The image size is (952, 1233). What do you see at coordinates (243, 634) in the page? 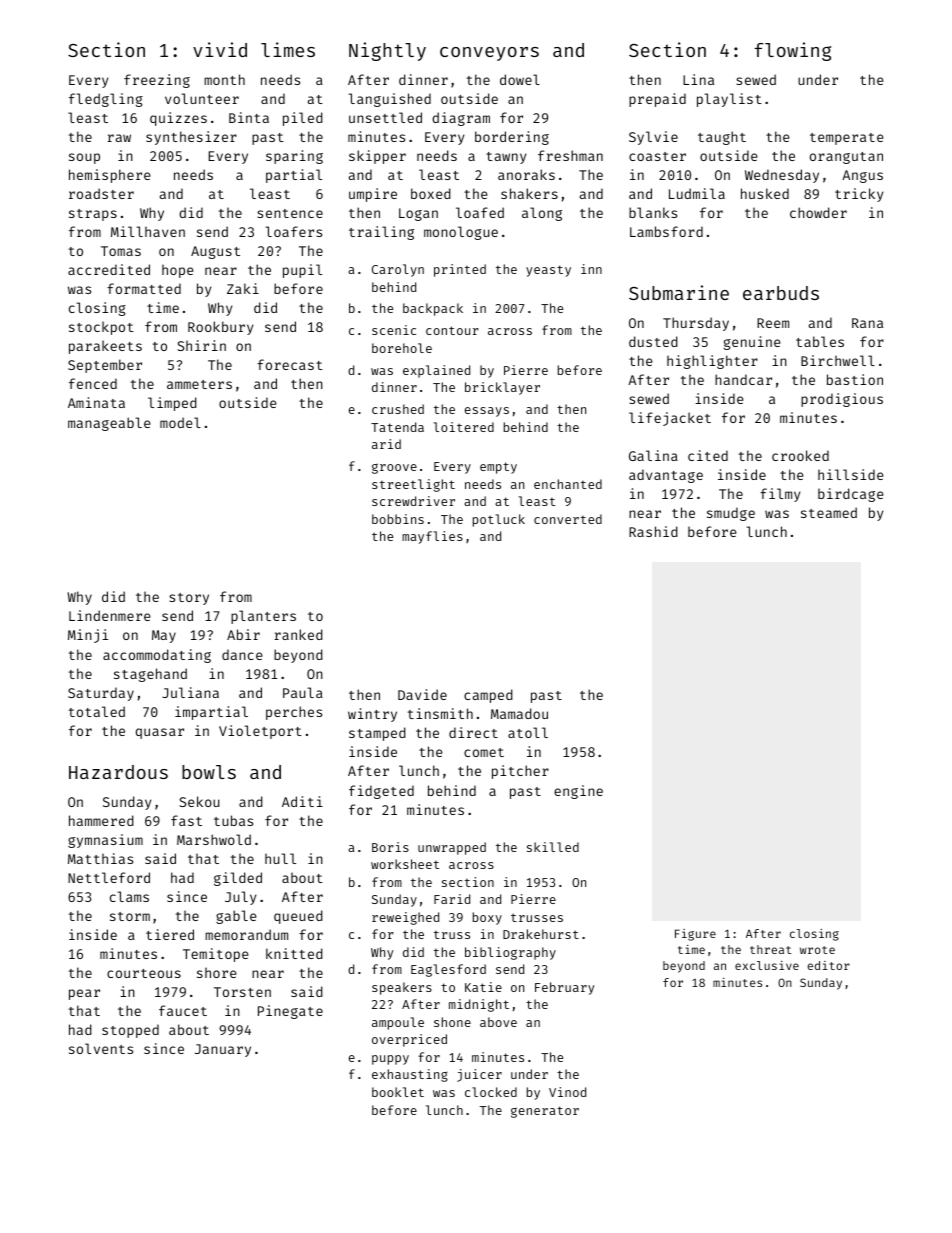
I see `Abir` at bounding box center [243, 634].
